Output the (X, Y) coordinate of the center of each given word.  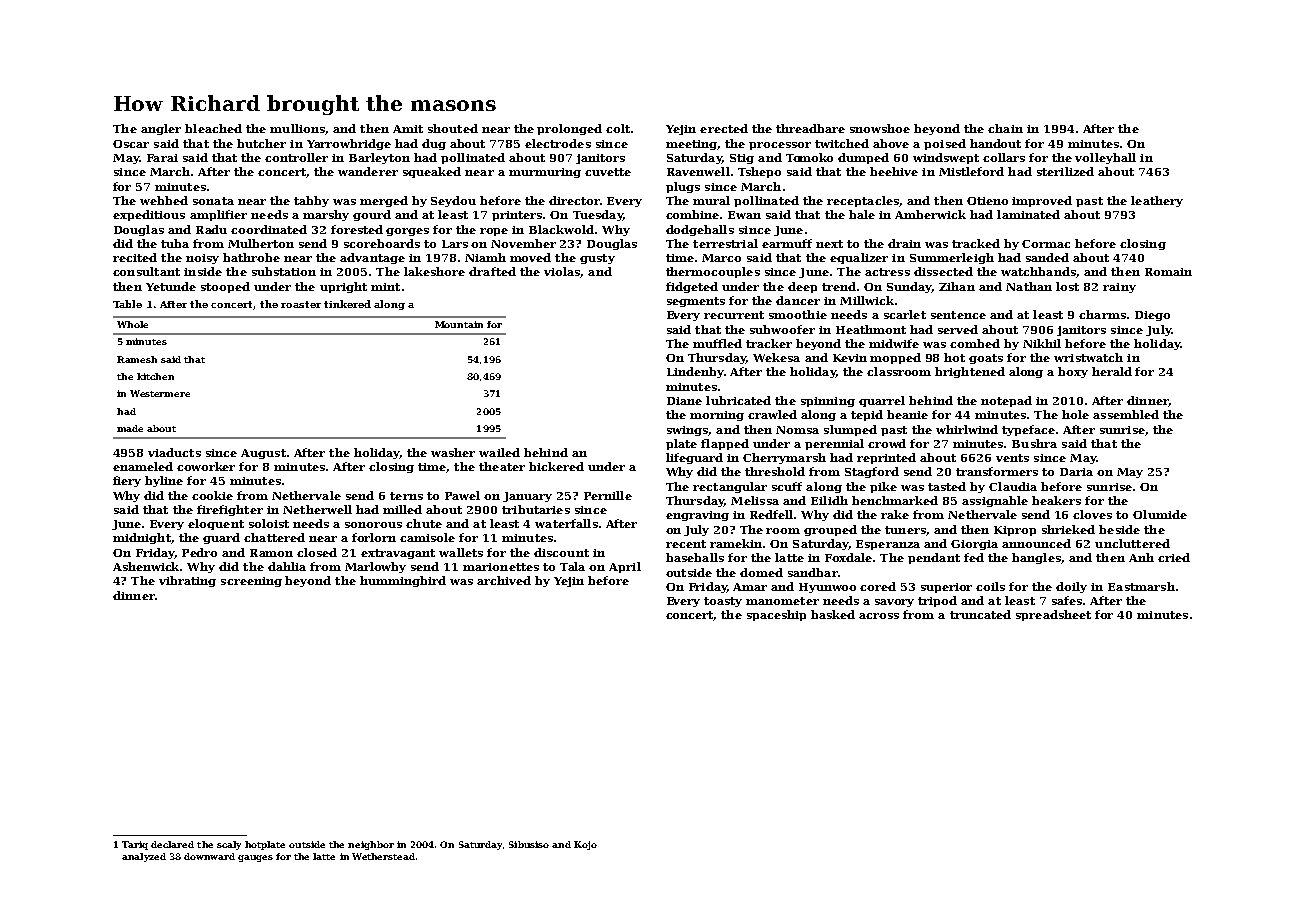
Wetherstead (383, 856)
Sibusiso (529, 844)
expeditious (149, 215)
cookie (212, 495)
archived (504, 580)
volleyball (1105, 158)
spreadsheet (1053, 615)
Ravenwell (698, 171)
